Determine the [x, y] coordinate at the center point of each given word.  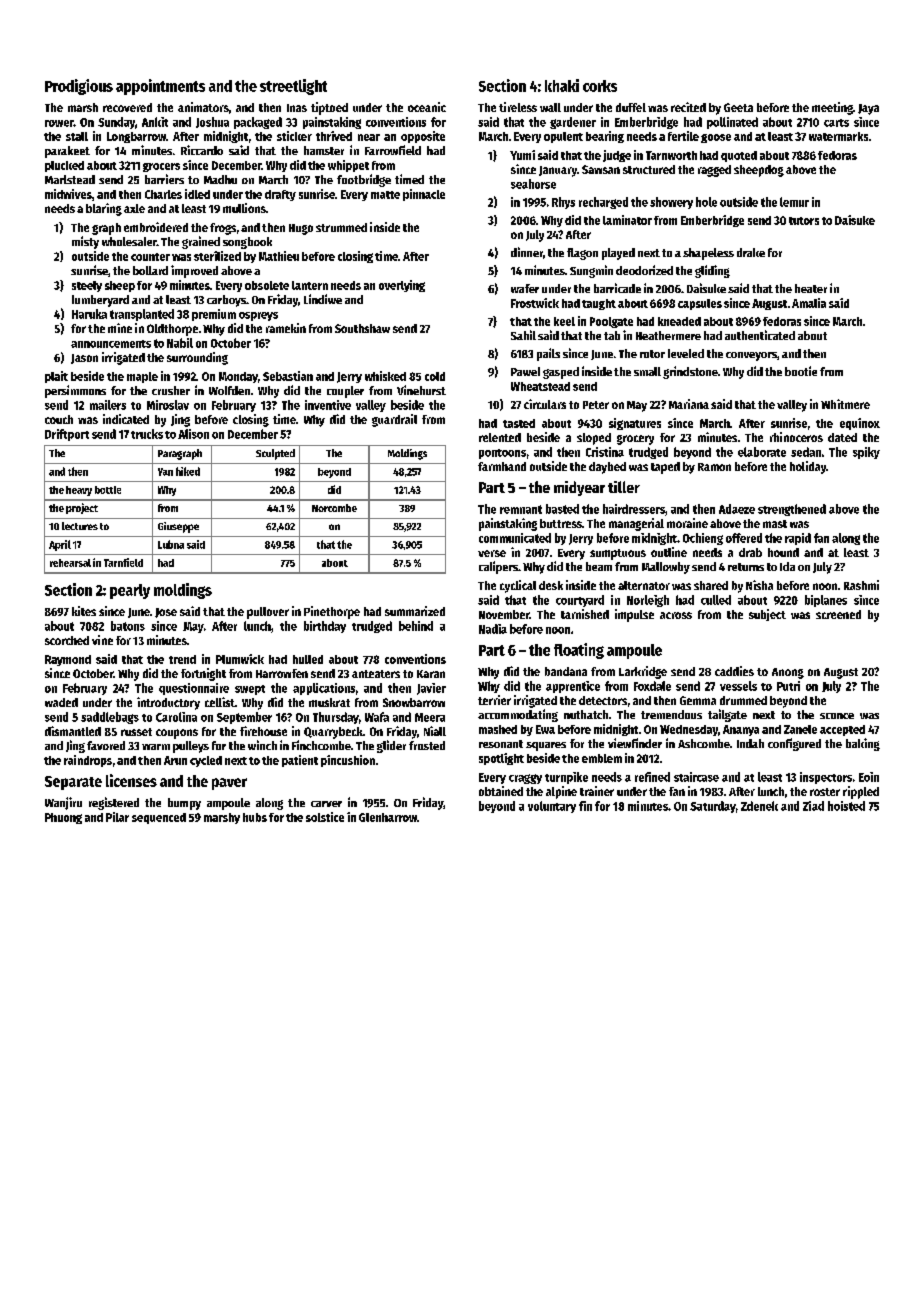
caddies [734, 671]
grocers [161, 167]
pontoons [502, 454]
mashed [498, 729]
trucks [147, 434]
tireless [518, 107]
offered [744, 538]
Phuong [63, 818]
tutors [804, 221]
